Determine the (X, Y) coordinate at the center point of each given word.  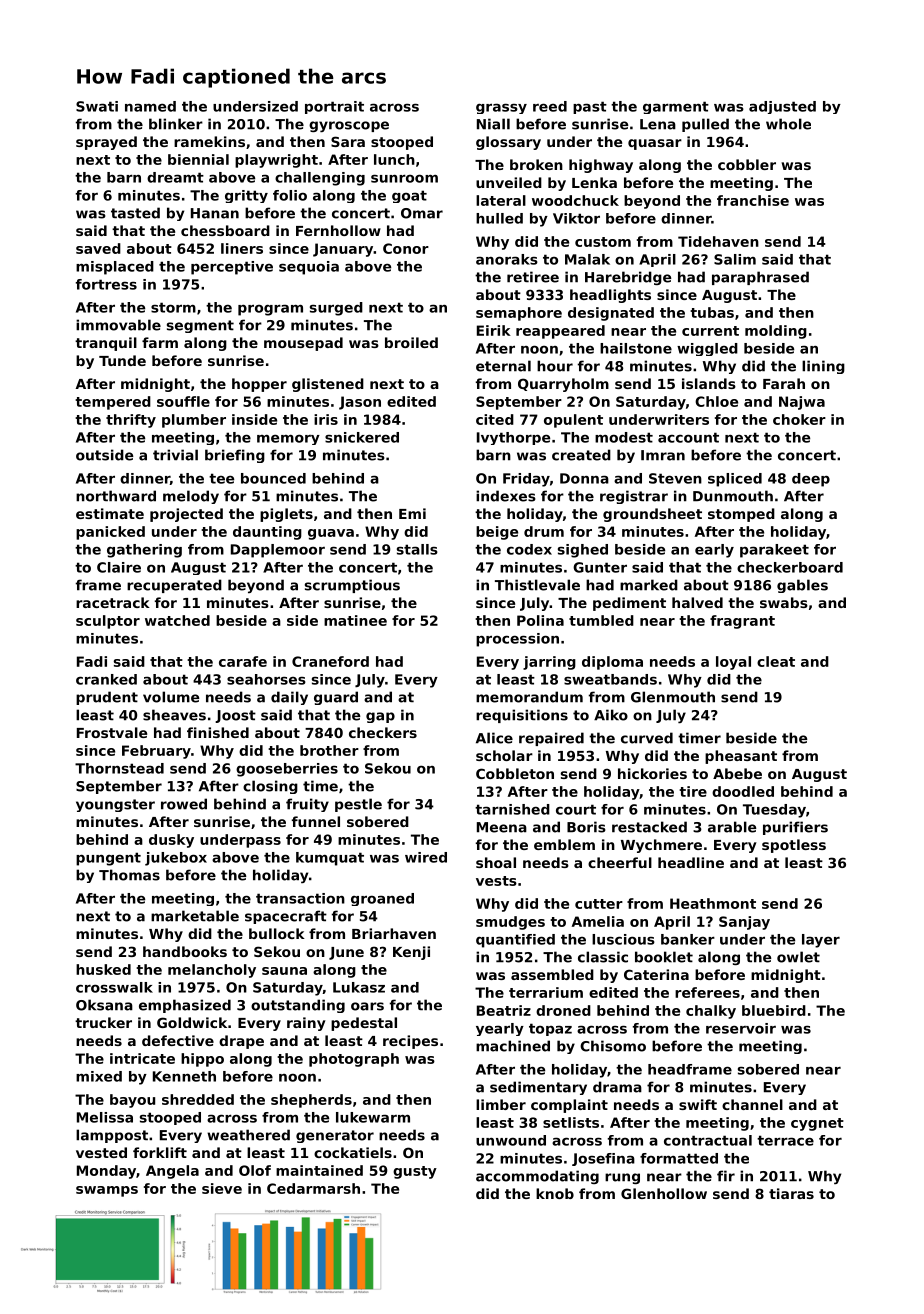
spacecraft (286, 917)
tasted (135, 213)
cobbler (747, 164)
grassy (501, 108)
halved (697, 602)
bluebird (774, 1010)
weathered (248, 1135)
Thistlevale (537, 585)
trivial (175, 455)
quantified (515, 941)
